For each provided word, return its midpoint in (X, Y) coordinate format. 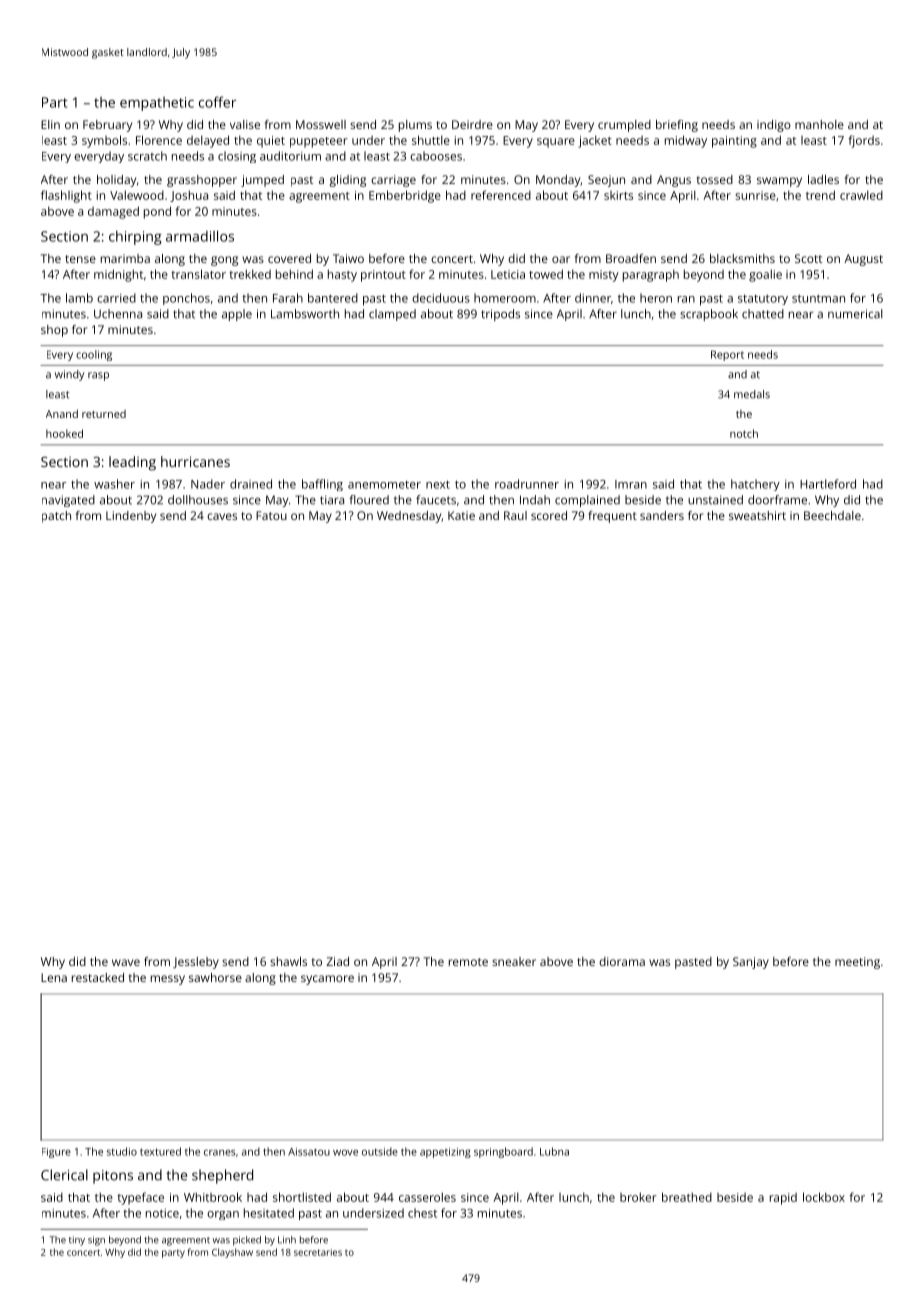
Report (727, 355)
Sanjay (751, 963)
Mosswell (321, 124)
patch (56, 517)
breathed (687, 1197)
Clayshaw (232, 1253)
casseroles (427, 1197)
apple (237, 315)
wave (126, 962)
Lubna (554, 1151)
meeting (857, 963)
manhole (819, 124)
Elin (50, 124)
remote (468, 962)
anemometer (384, 485)
